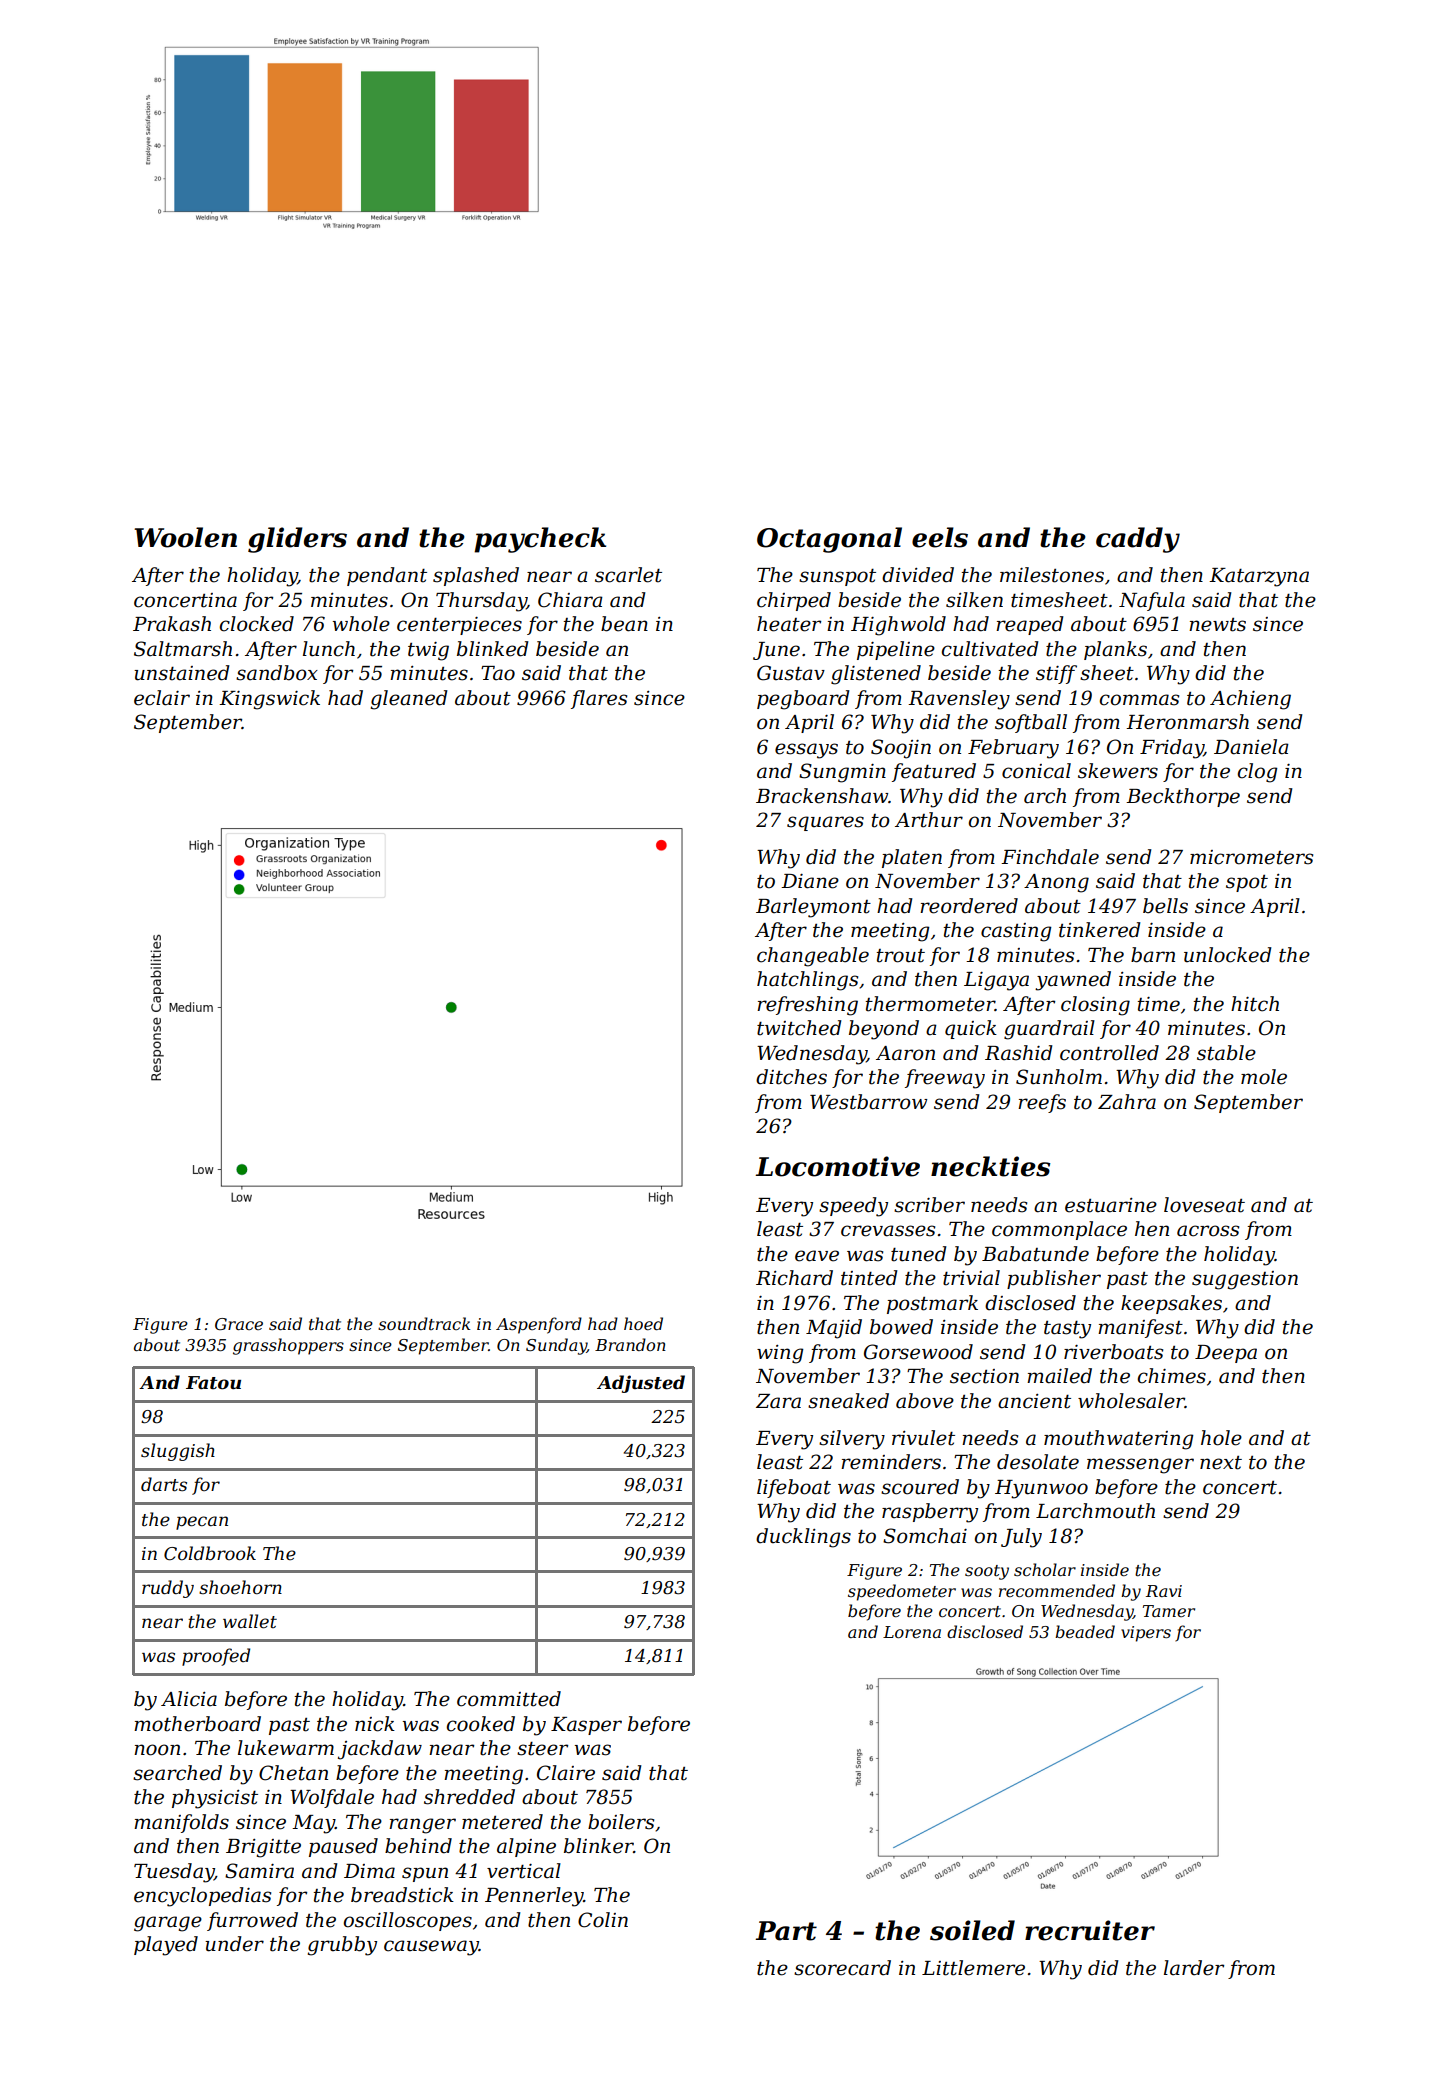 This document has width=1450, height=2100. What do you see at coordinates (1165, 906) in the document?
I see `bells` at bounding box center [1165, 906].
